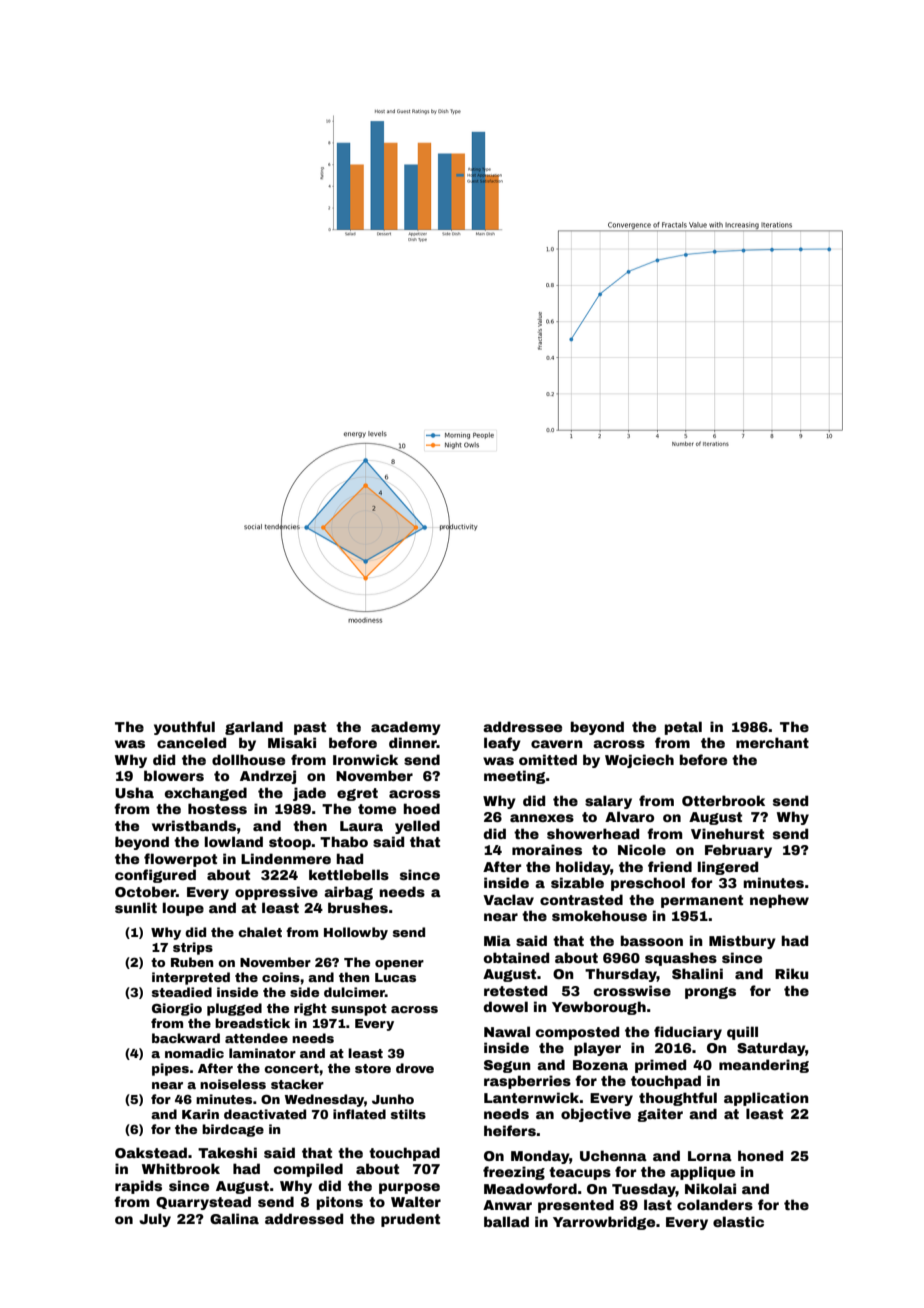 The image size is (924, 1308). What do you see at coordinates (227, 1152) in the page?
I see `Takeshi` at bounding box center [227, 1152].
